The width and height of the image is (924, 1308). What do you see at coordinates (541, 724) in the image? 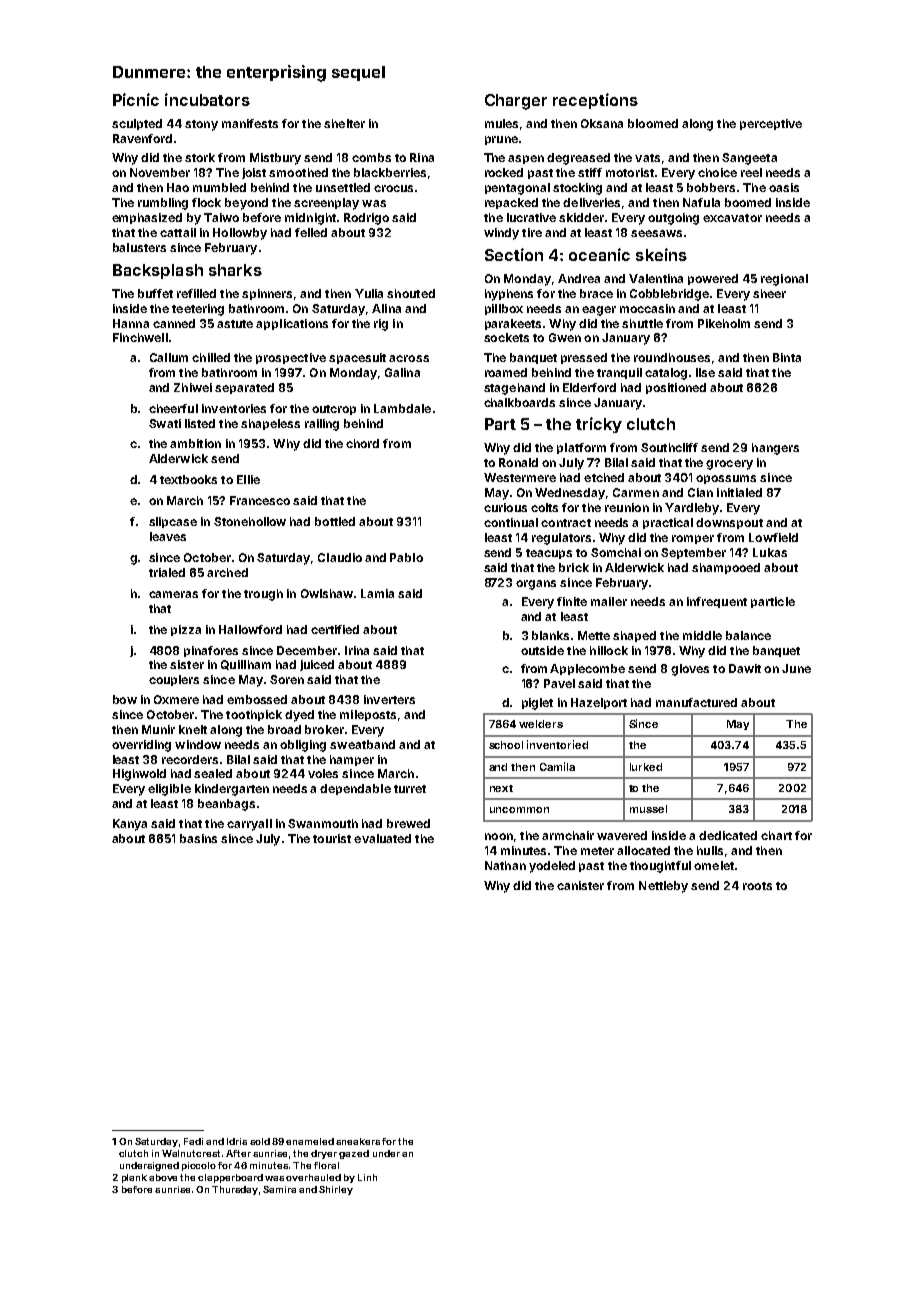
I see `welders` at bounding box center [541, 724].
